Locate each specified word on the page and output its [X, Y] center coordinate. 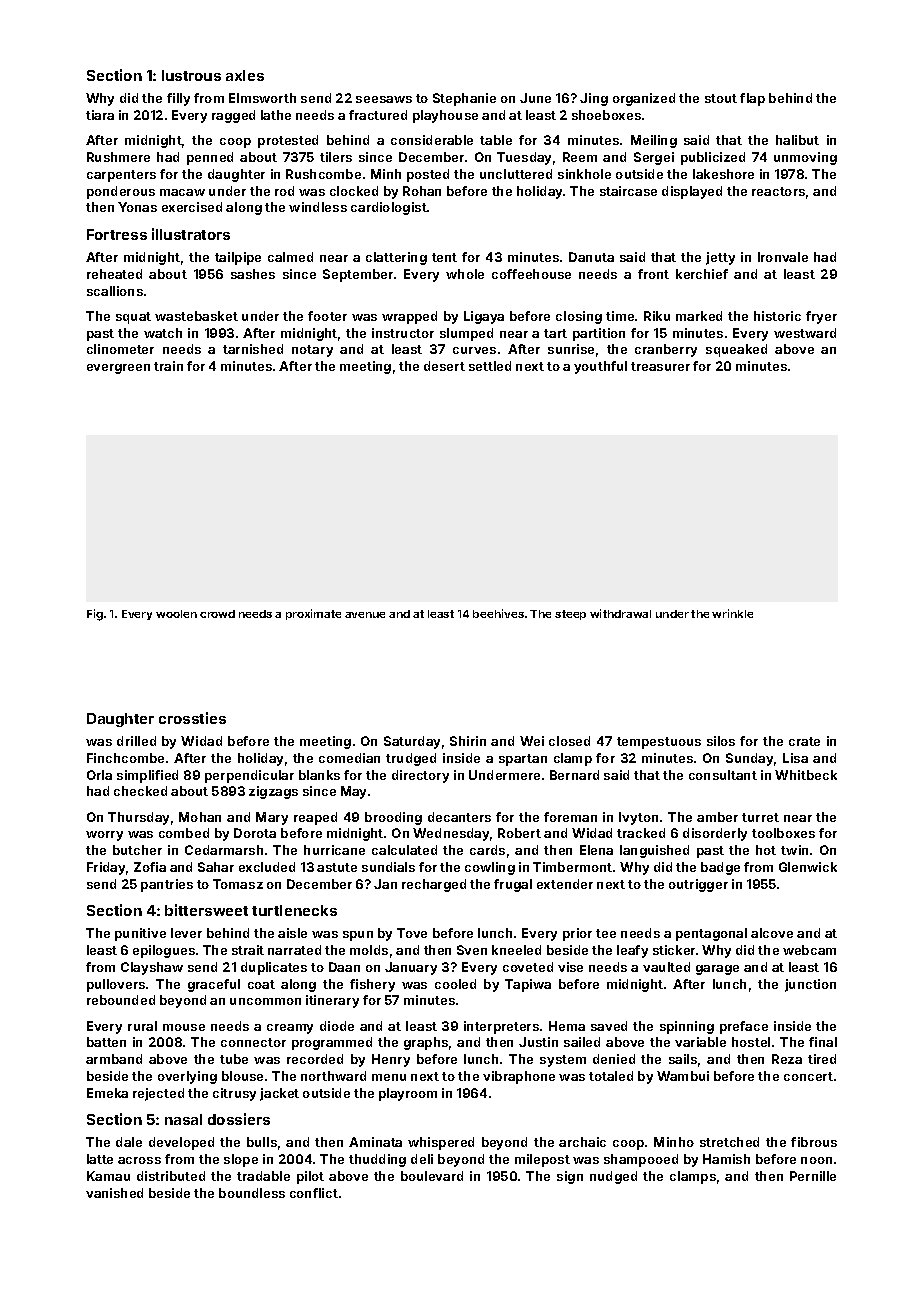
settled [490, 366]
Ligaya [484, 317]
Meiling [654, 141]
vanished [114, 1193]
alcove [772, 933]
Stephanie [464, 99]
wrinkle [732, 613]
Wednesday [451, 834]
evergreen [118, 369]
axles [245, 75]
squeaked [736, 350]
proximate [313, 614]
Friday [106, 868]
